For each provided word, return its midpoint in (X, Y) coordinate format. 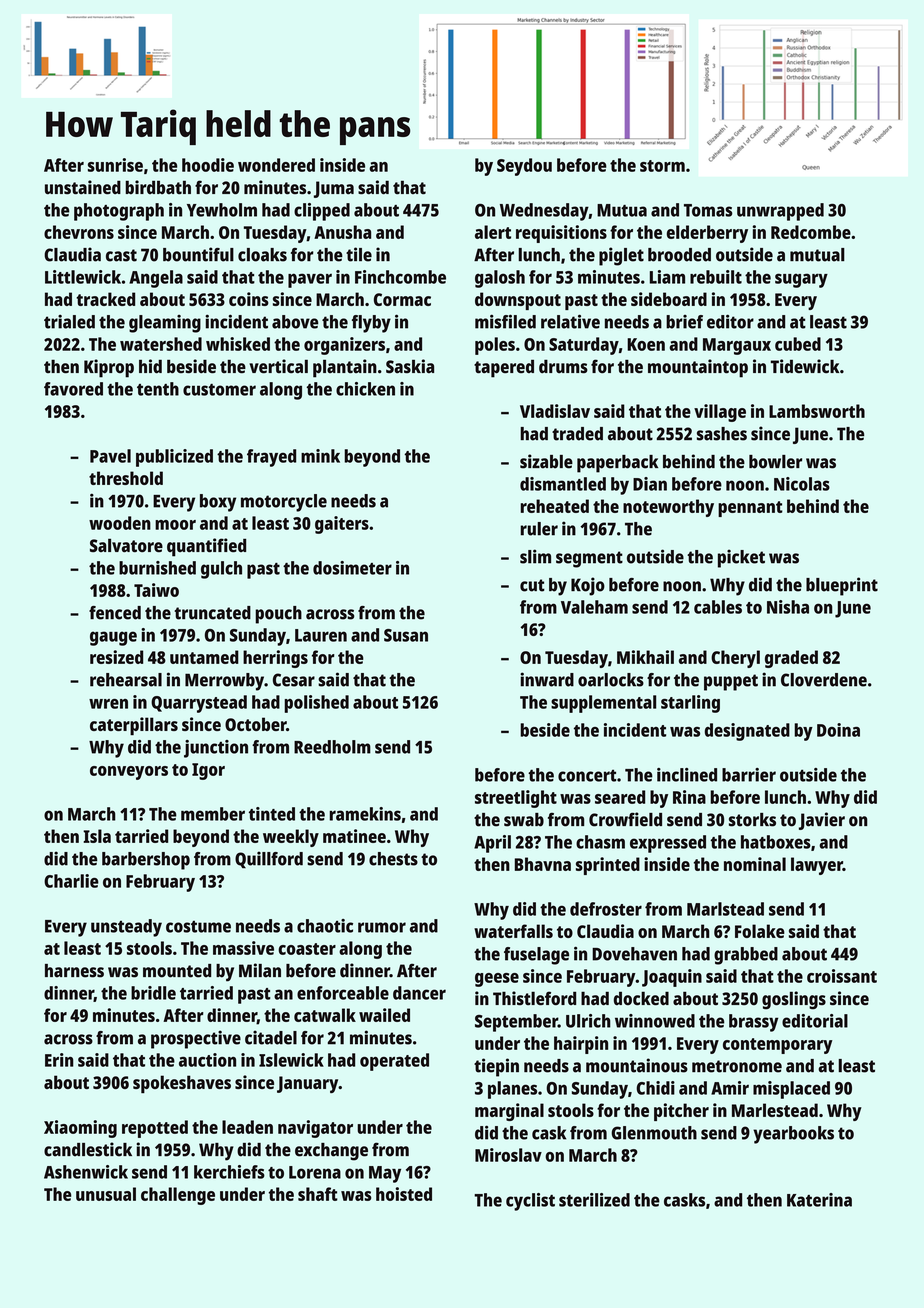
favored (73, 389)
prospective (196, 1039)
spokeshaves (182, 1084)
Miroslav (508, 1155)
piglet (621, 256)
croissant (842, 976)
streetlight (516, 799)
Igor (208, 771)
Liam (667, 277)
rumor (382, 927)
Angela (156, 279)
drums (563, 366)
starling (690, 704)
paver (310, 280)
